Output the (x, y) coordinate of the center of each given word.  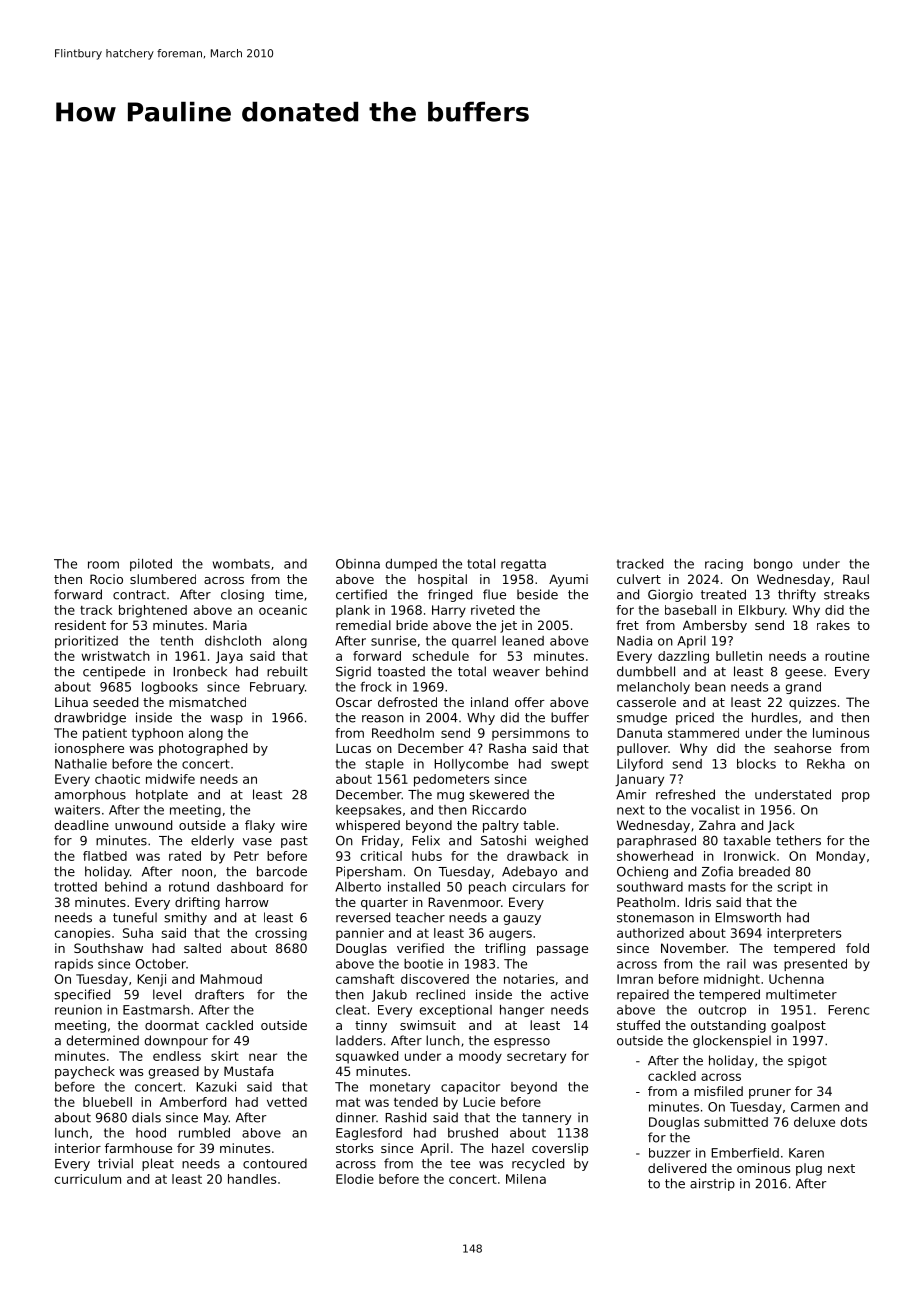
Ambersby (715, 626)
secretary (536, 1058)
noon (197, 873)
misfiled (718, 1091)
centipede (114, 672)
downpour (176, 1041)
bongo (773, 565)
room (103, 565)
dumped (411, 565)
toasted (401, 671)
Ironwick (750, 856)
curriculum (87, 1179)
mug (450, 797)
